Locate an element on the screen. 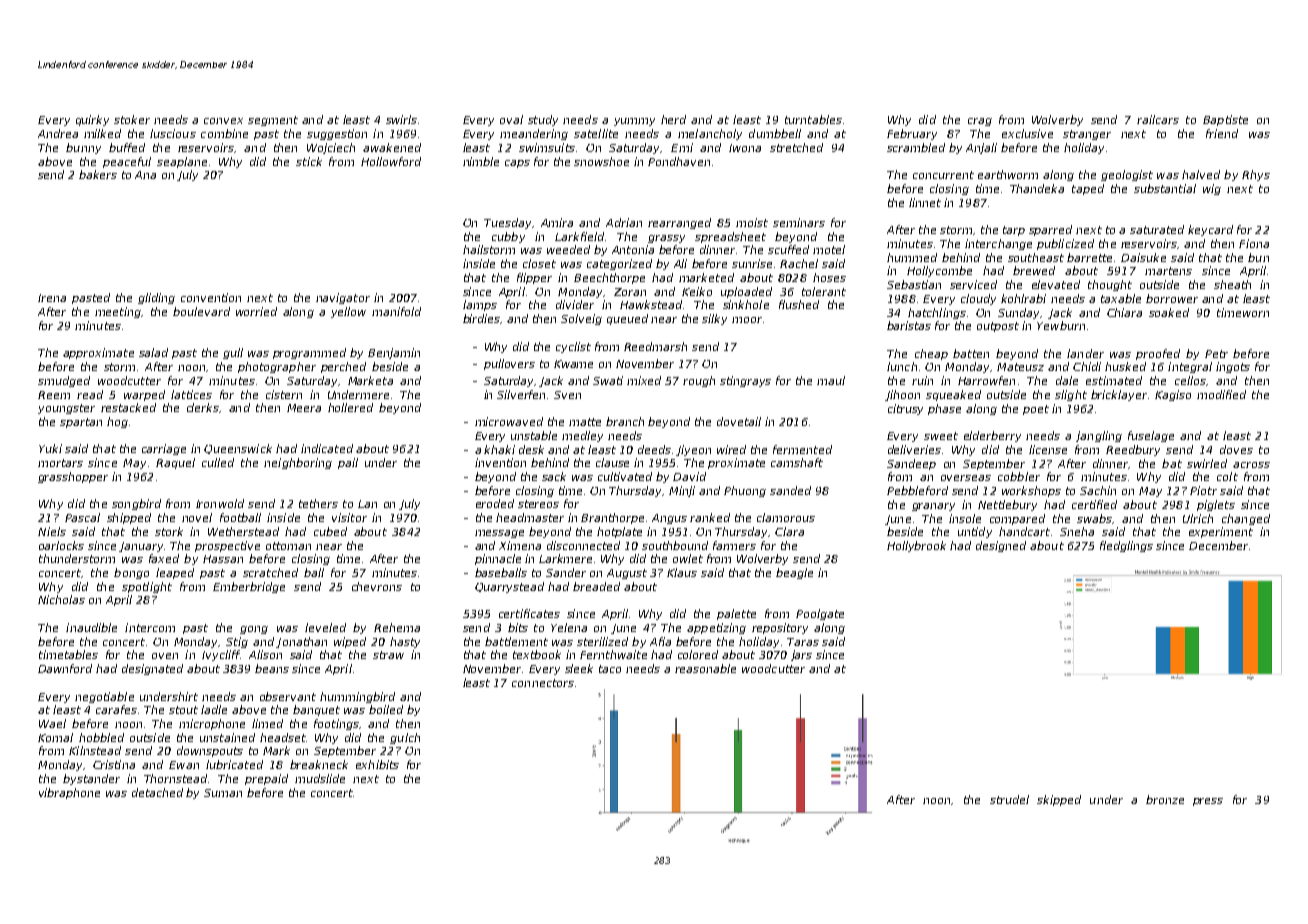  beans is located at coordinates (272, 668).
